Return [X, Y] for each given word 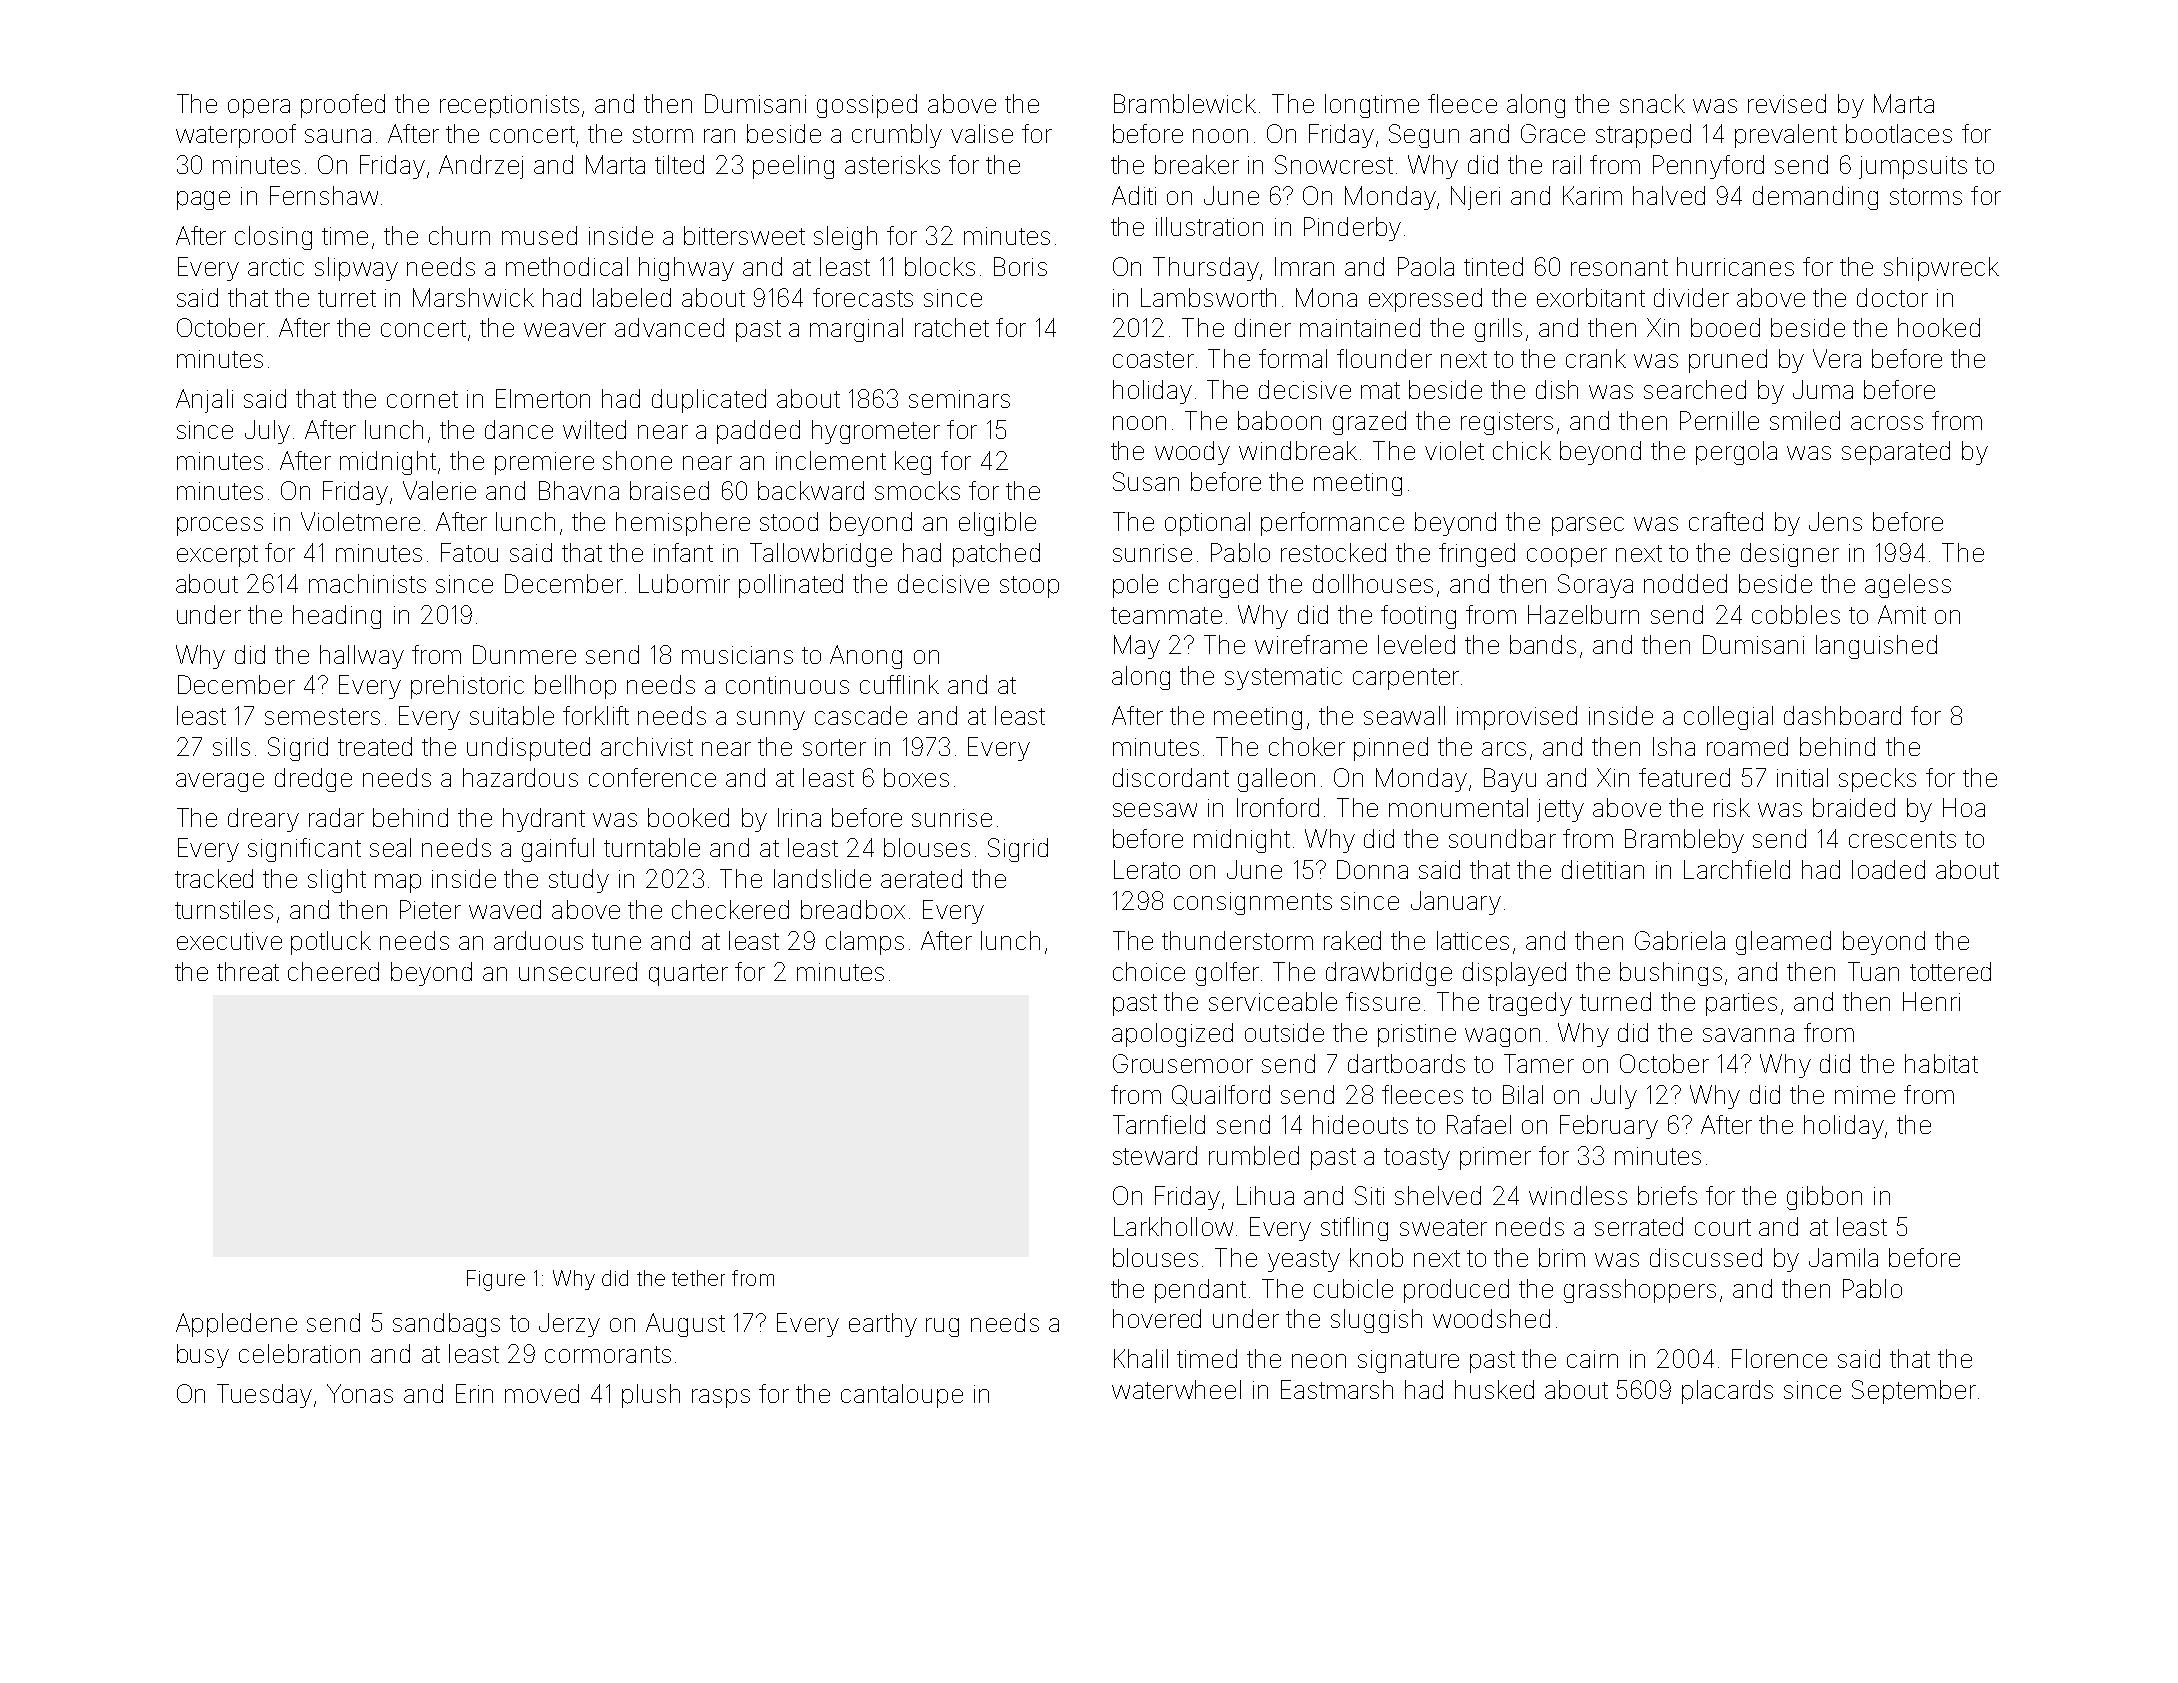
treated [375, 746]
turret [347, 298]
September [1914, 1392]
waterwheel [1176, 1389]
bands [1543, 644]
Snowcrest [1334, 164]
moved [542, 1393]
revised [1787, 103]
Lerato [1147, 869]
